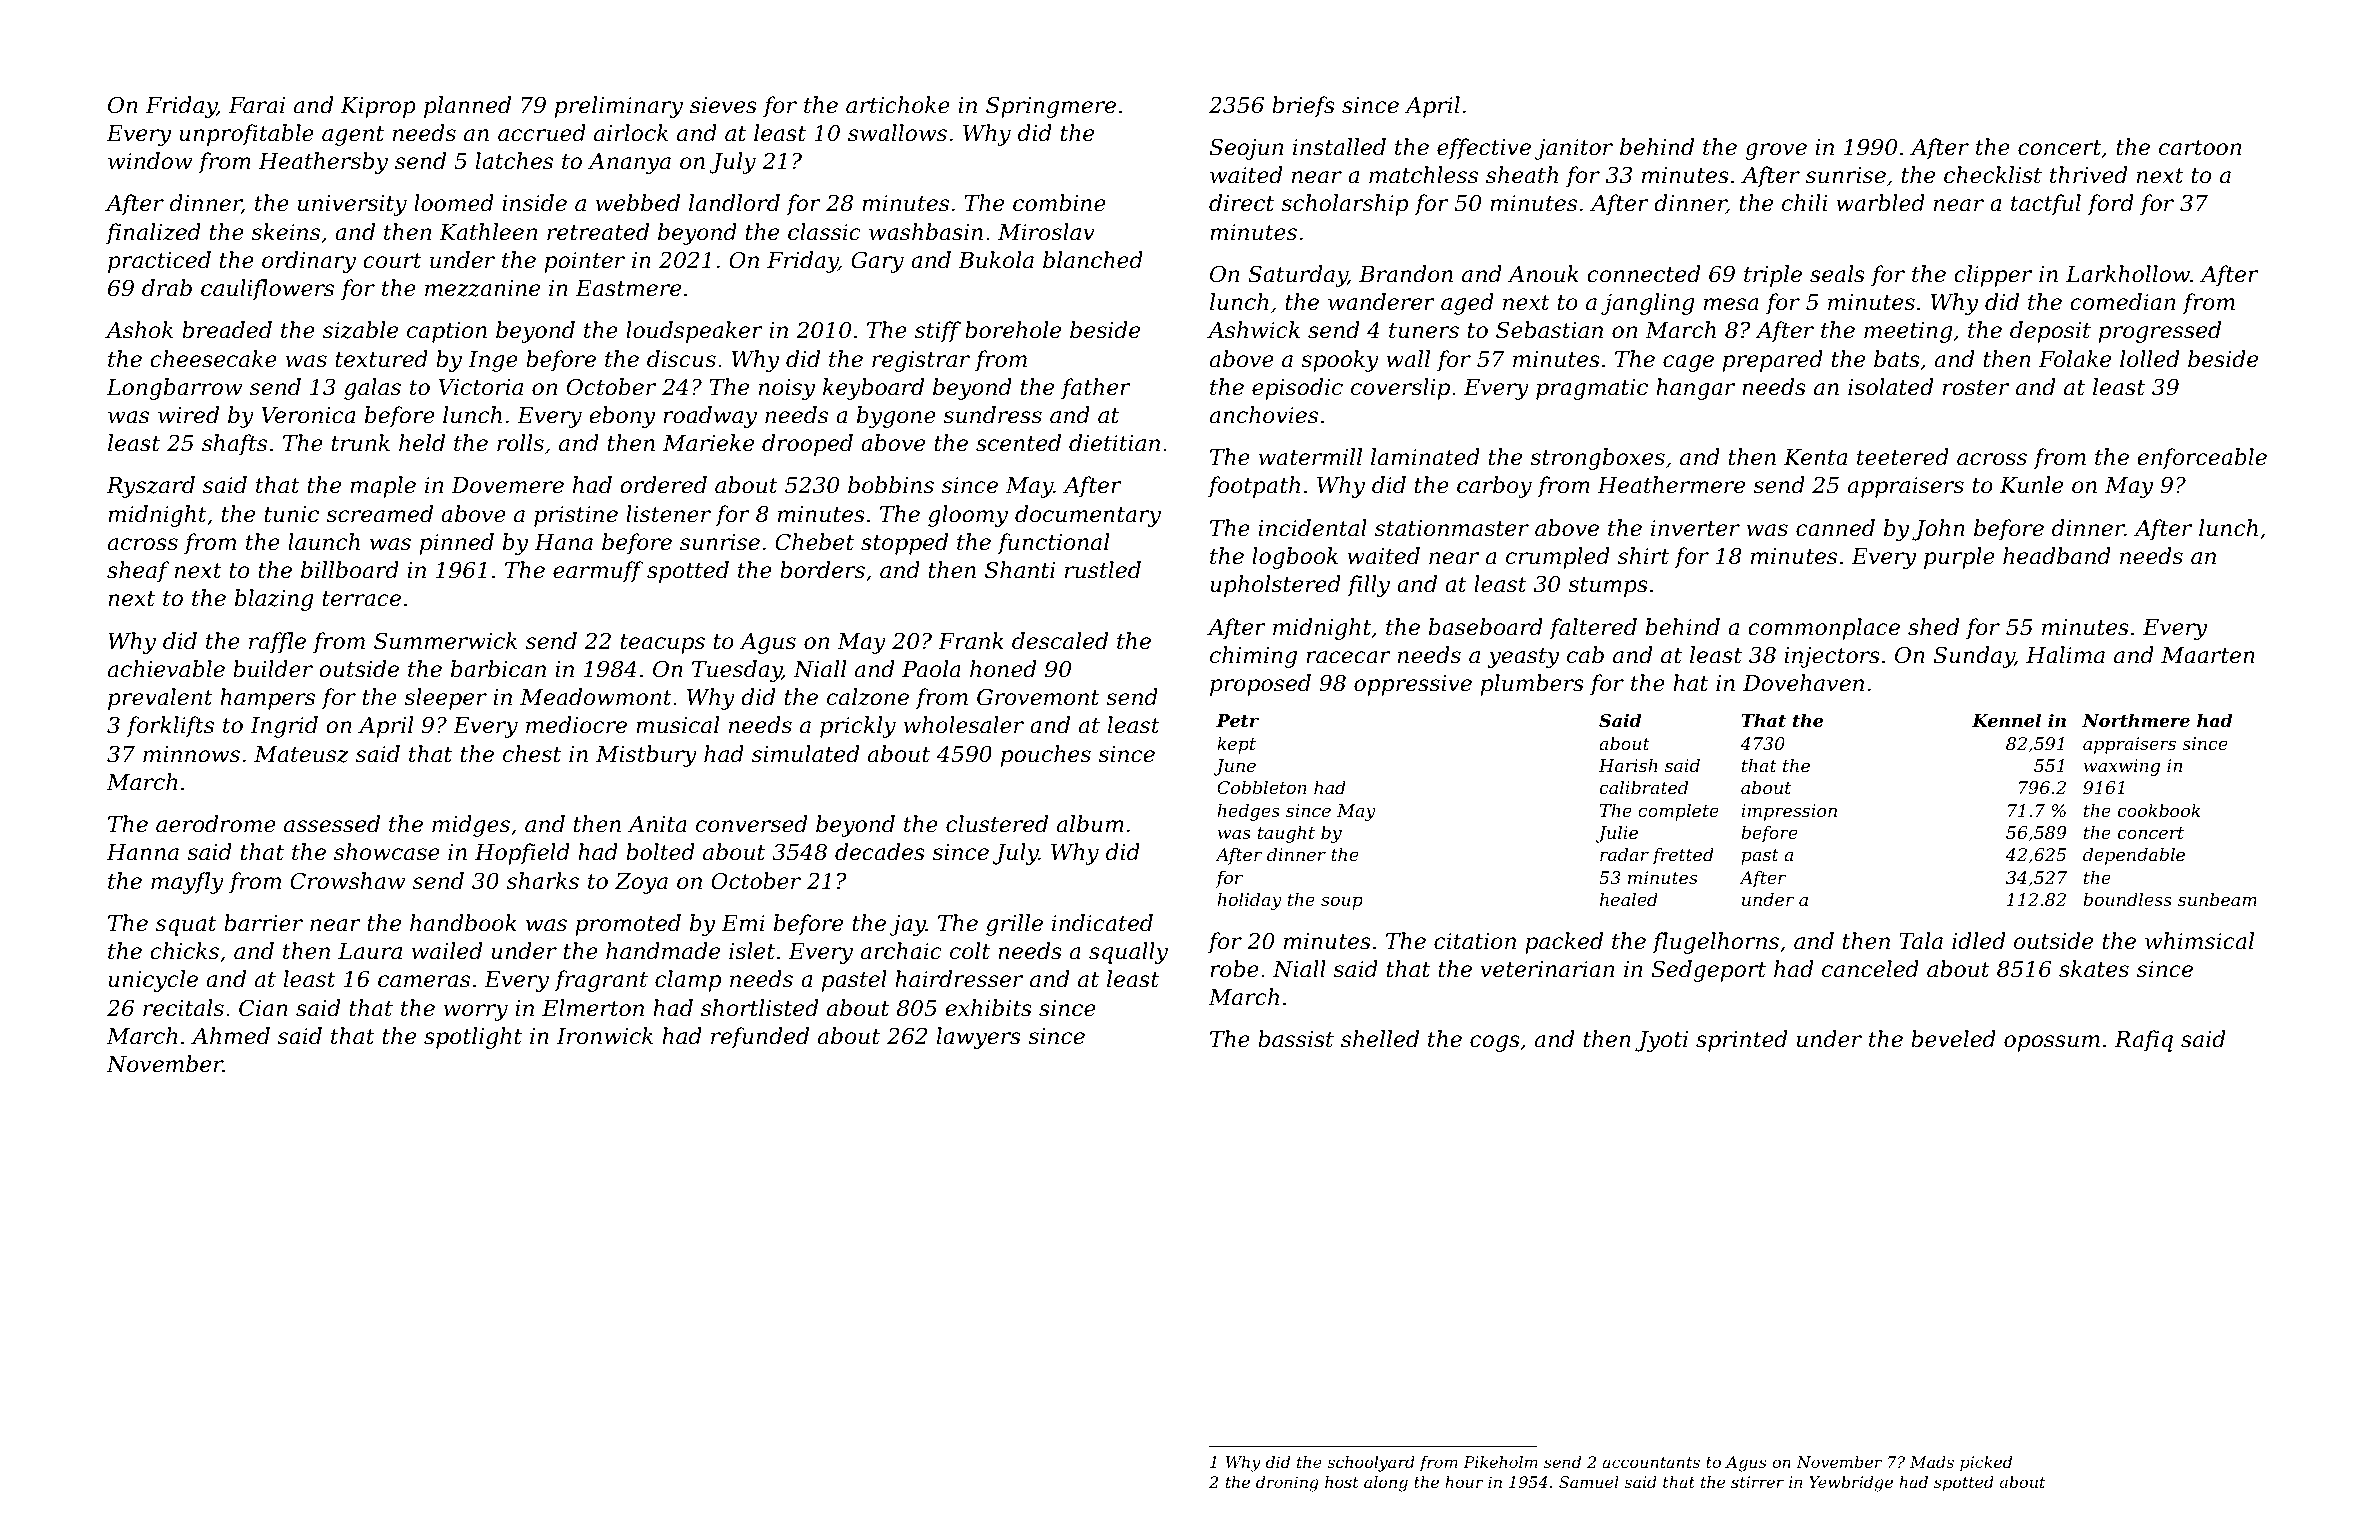 The height and width of the screenshot is (1540, 2380). Describe the element at coordinates (1298, 276) in the screenshot. I see `Saturday` at that location.
